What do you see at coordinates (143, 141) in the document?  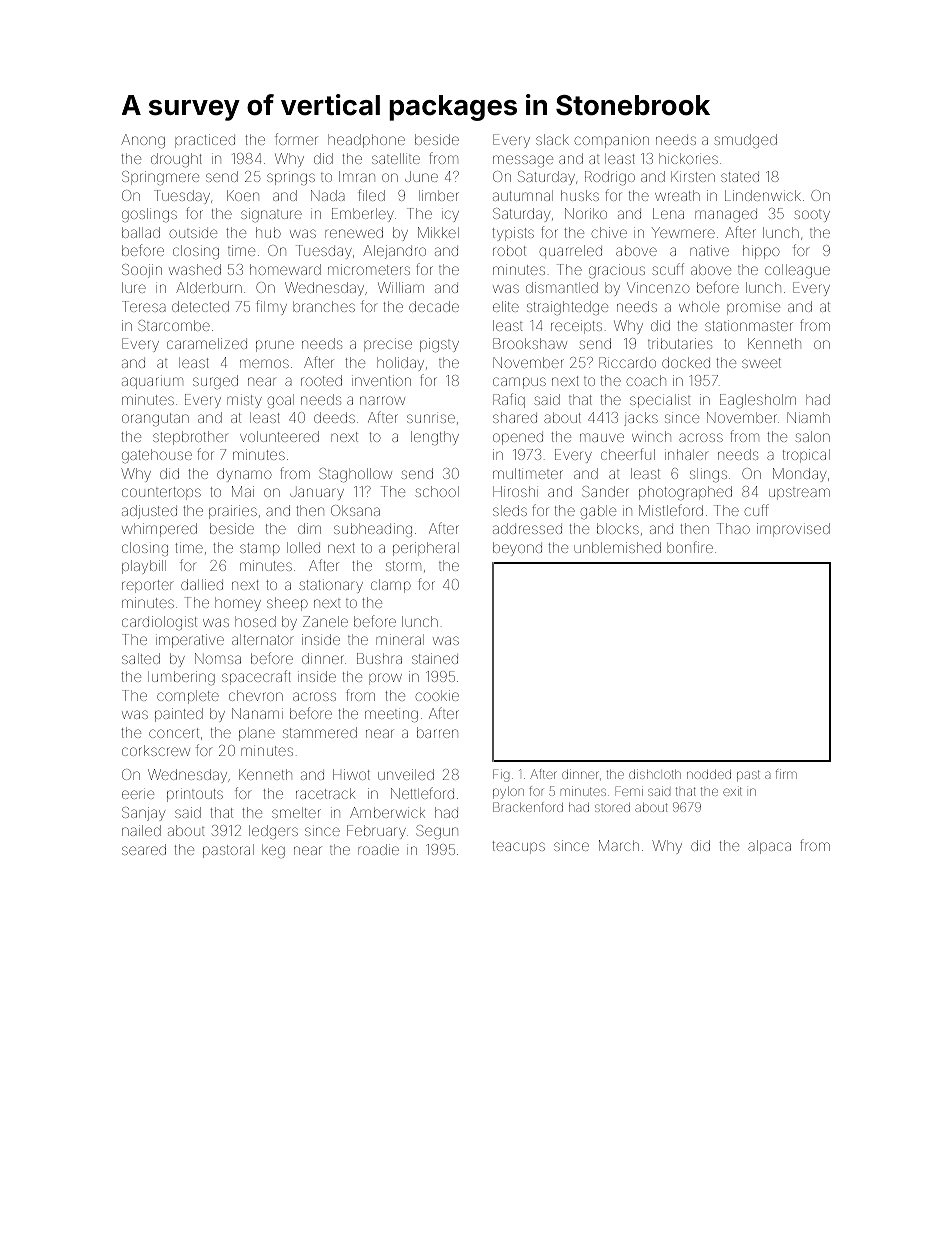 I see `Anong` at bounding box center [143, 141].
